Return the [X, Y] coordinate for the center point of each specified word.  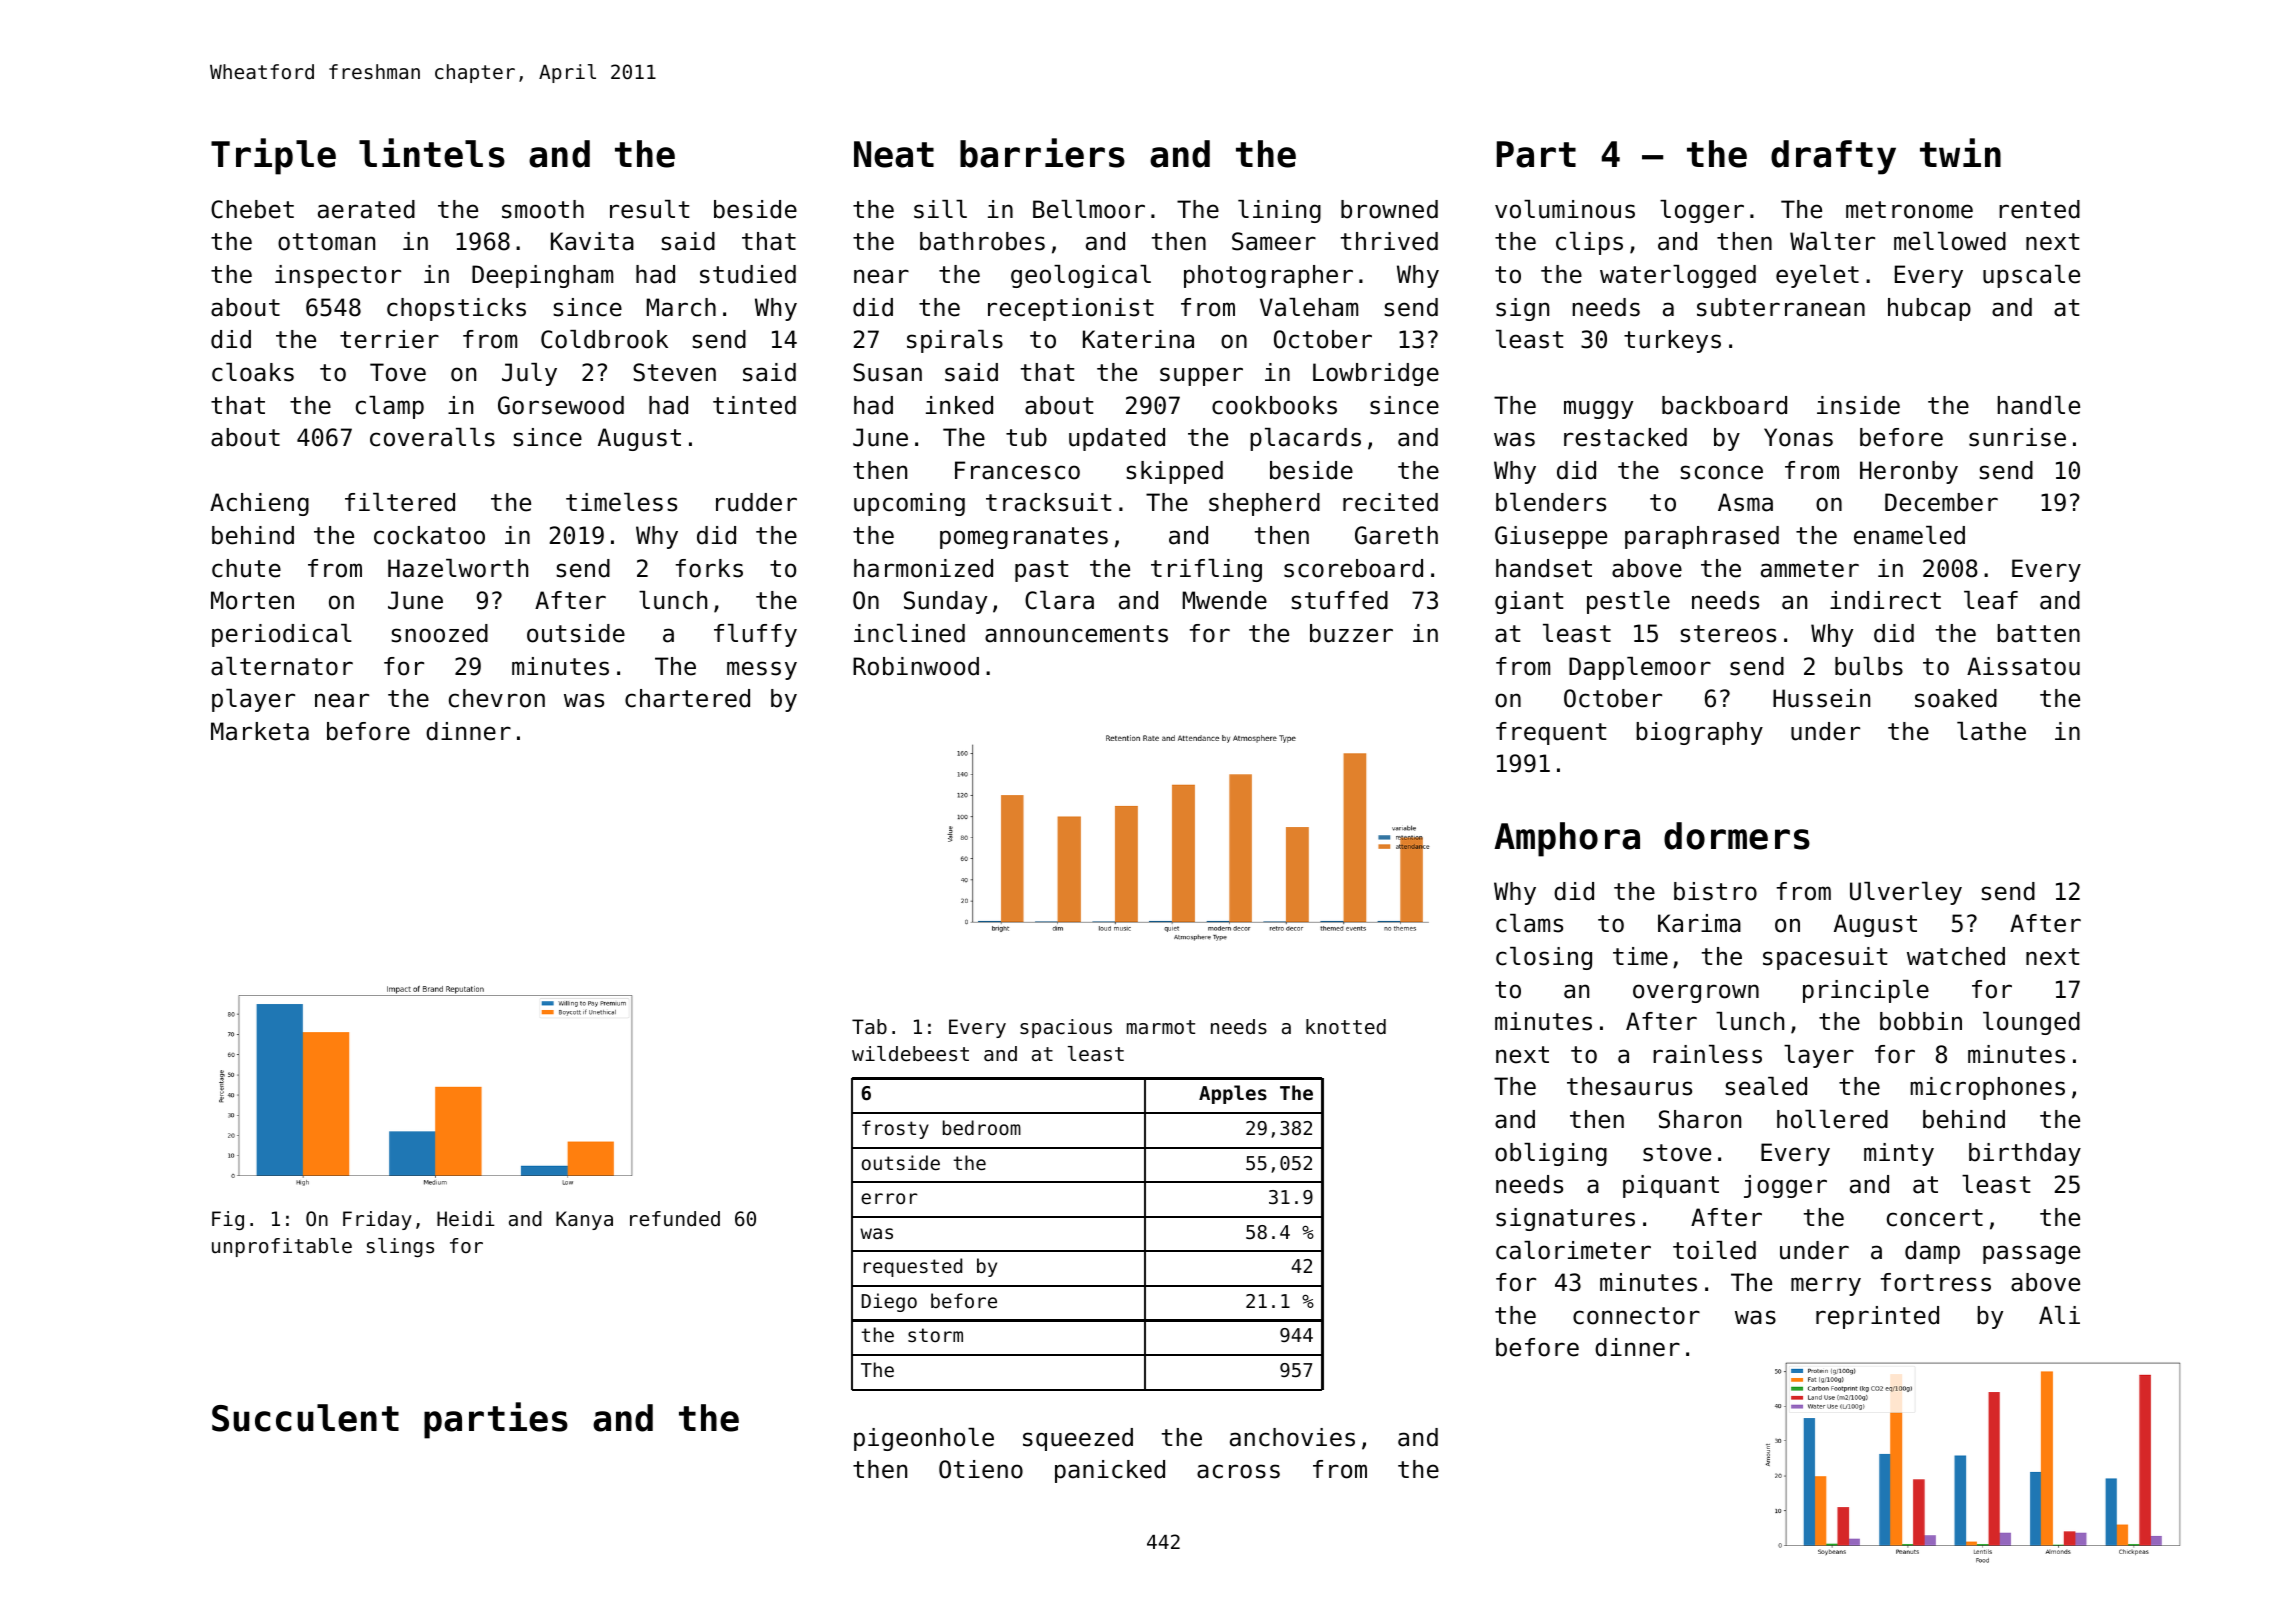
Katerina [1138, 339]
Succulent [305, 1418]
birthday [2025, 1154]
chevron [497, 698]
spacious [1066, 1028]
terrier [389, 339]
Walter [1832, 241]
